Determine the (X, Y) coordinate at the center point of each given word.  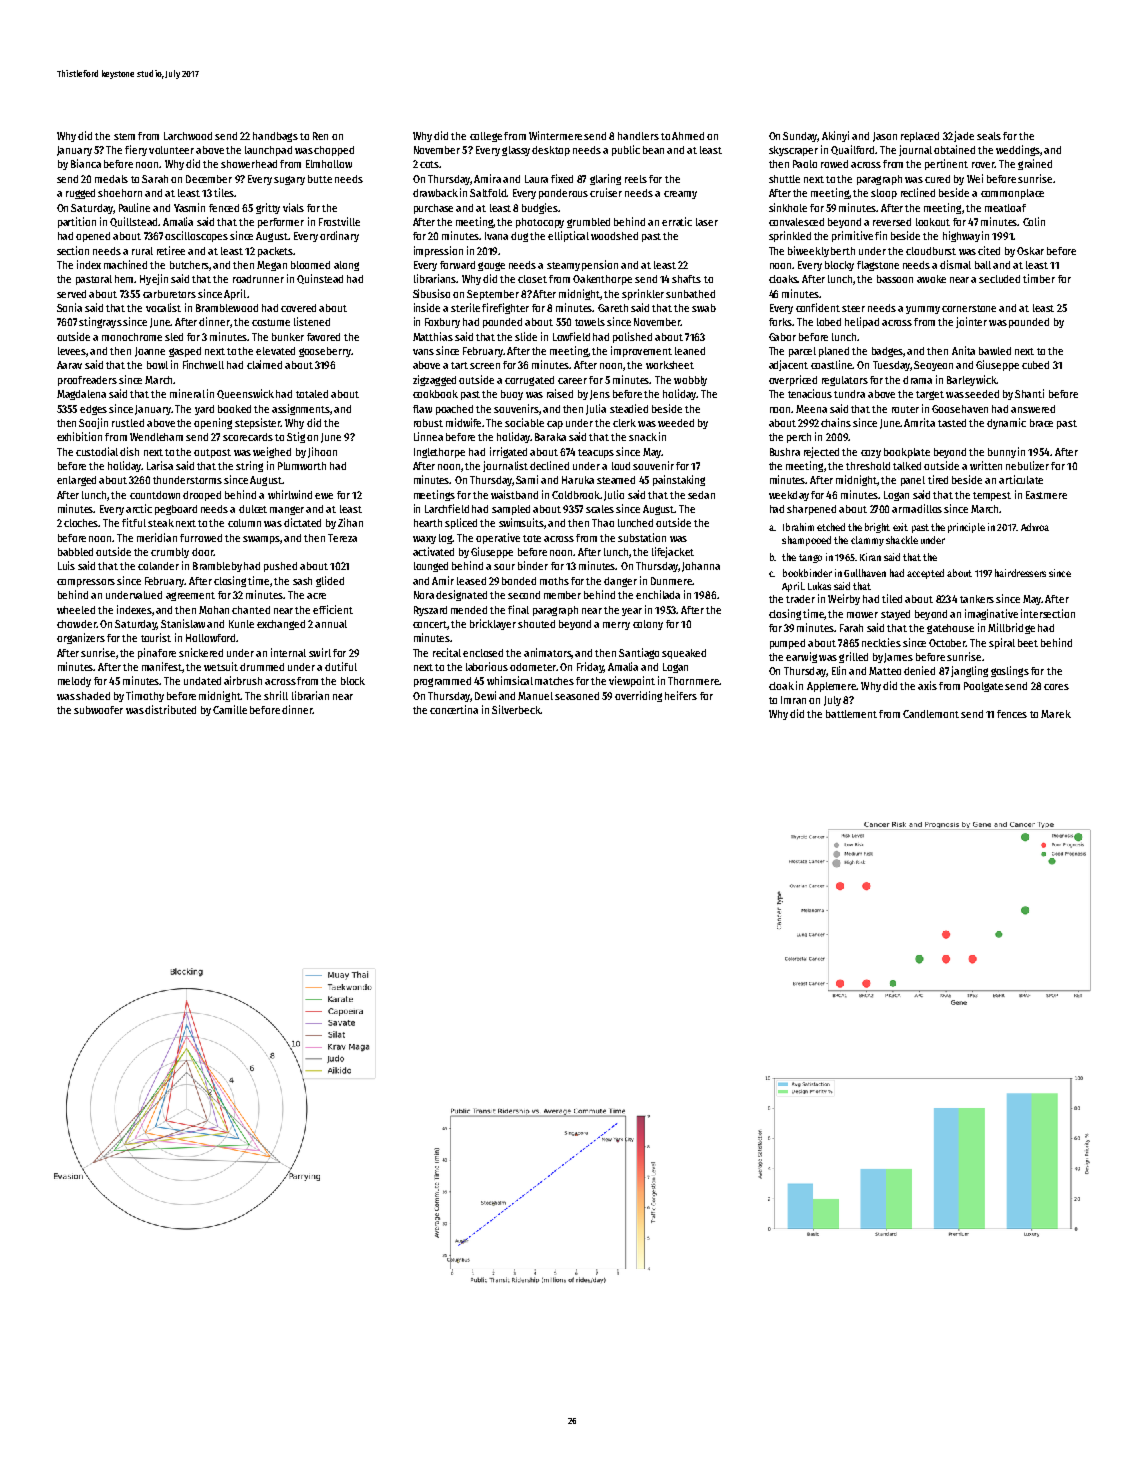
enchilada (658, 594)
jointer (971, 322)
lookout (933, 222)
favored (323, 337)
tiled (892, 598)
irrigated (508, 452)
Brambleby (217, 567)
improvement (641, 351)
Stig (296, 437)
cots (429, 164)
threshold (868, 466)
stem (124, 136)
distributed (170, 709)
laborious (487, 666)
